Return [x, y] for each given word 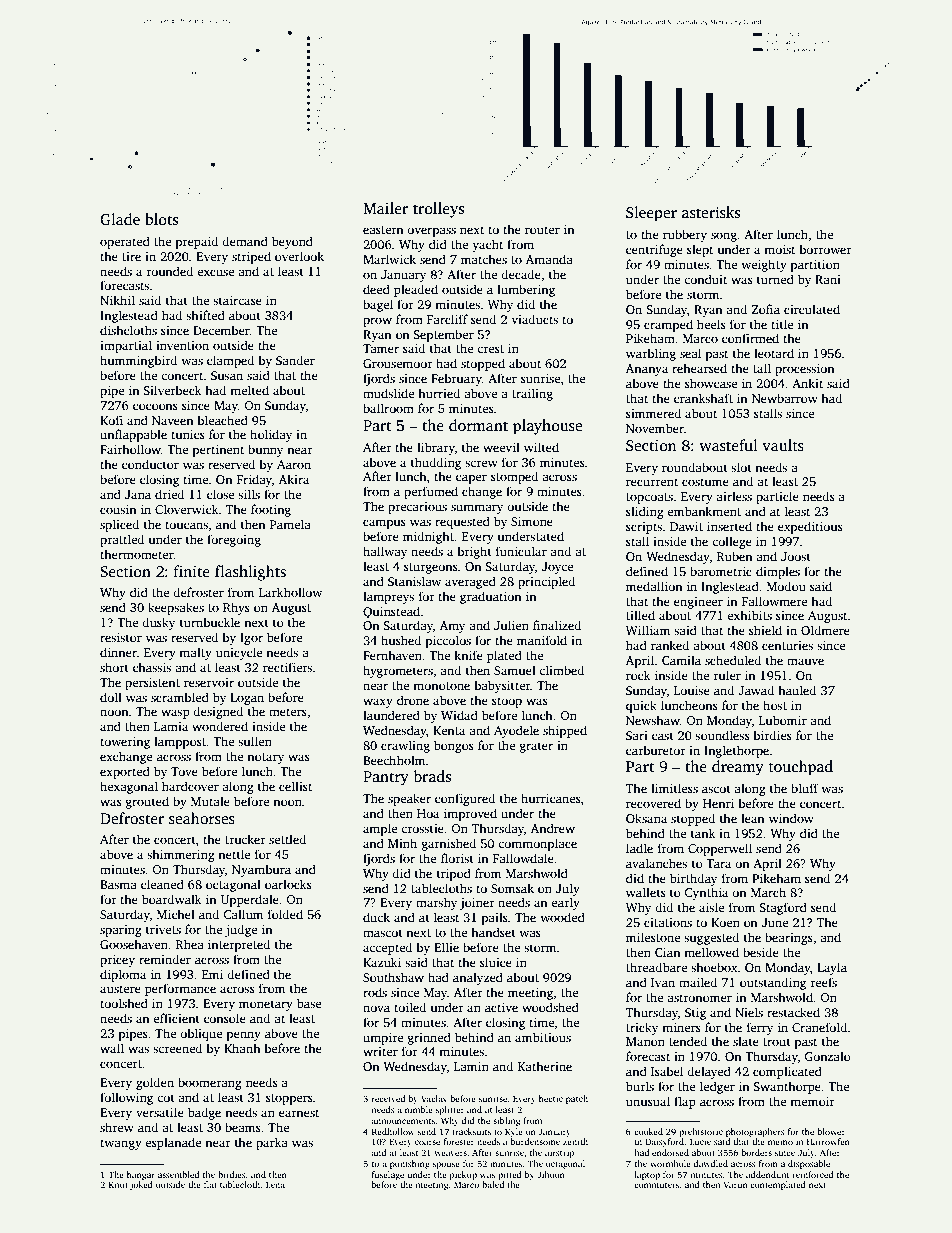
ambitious [543, 1037]
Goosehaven [134, 944]
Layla [832, 968]
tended [688, 1041]
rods [375, 992]
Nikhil [117, 300]
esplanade [173, 1143]
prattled [122, 540]
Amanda [549, 259]
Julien [511, 625]
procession [804, 370]
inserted [729, 526]
